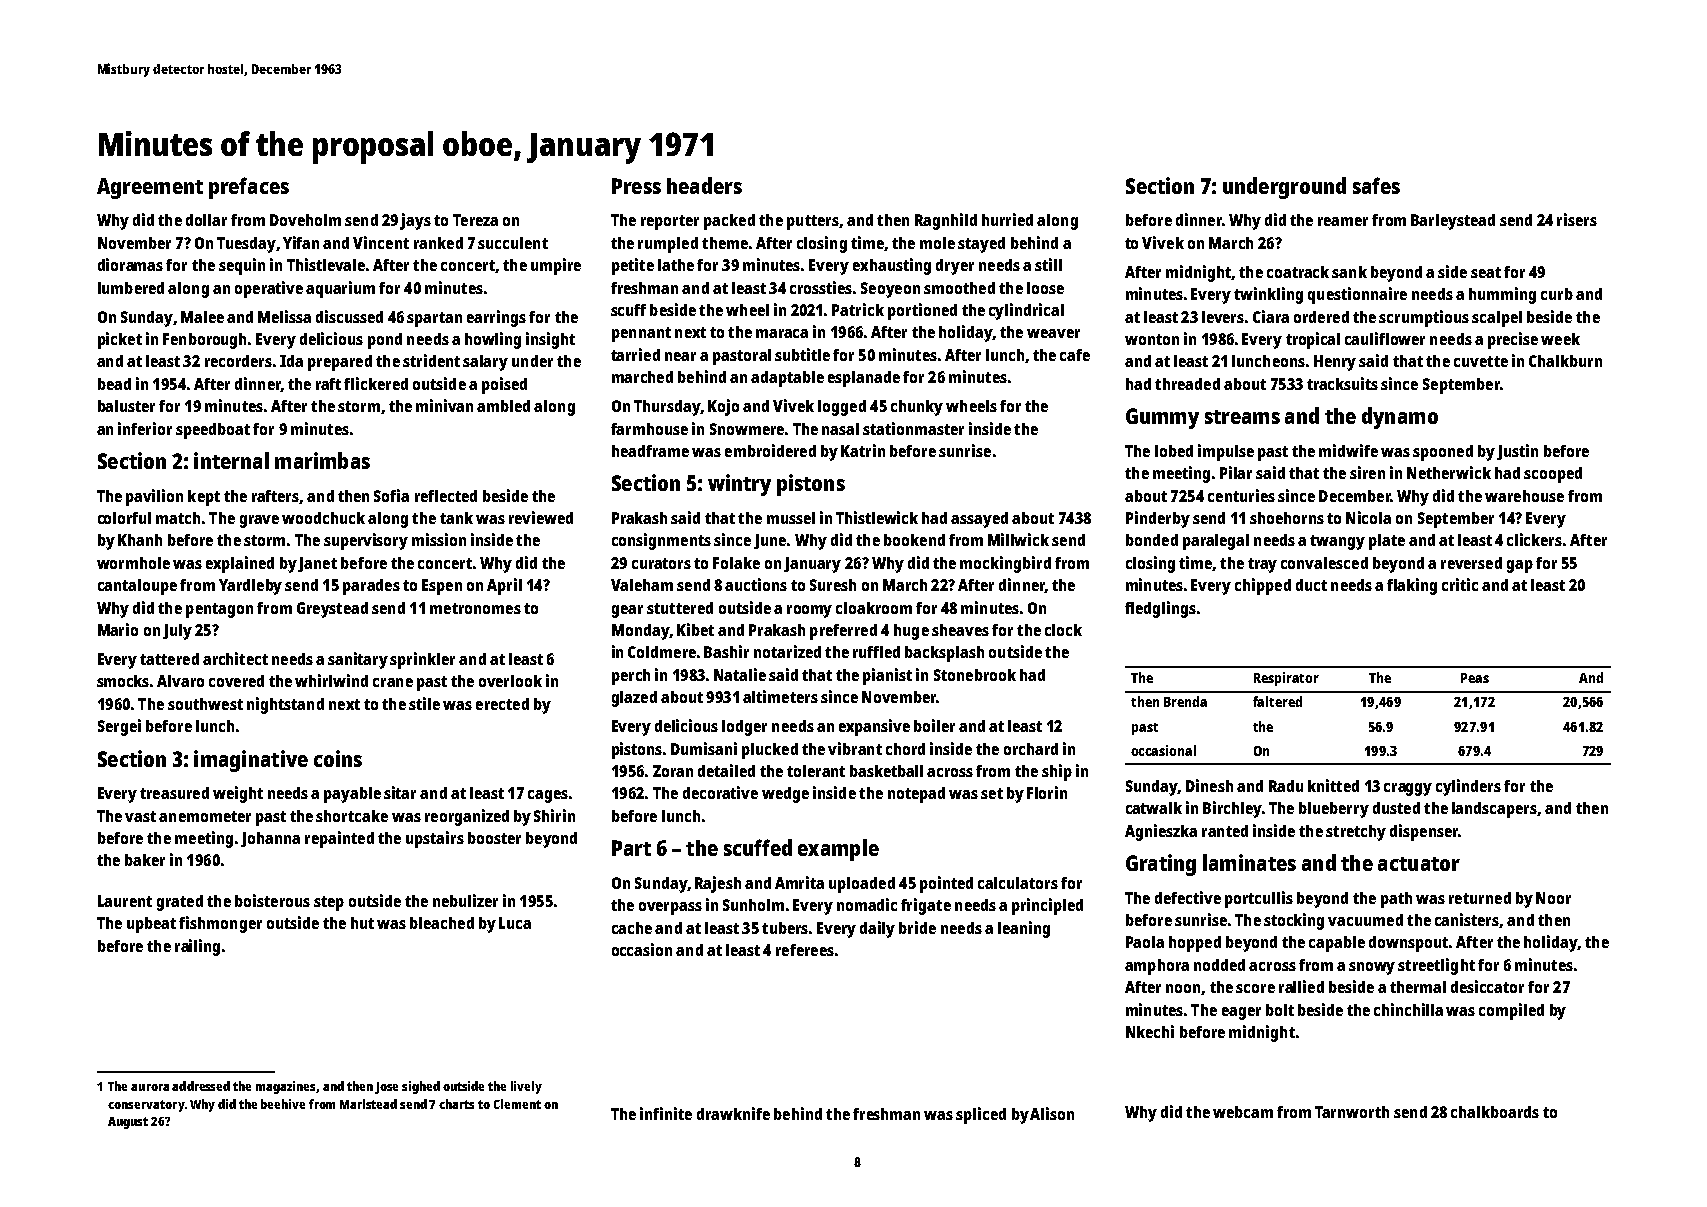 This image has width=1707, height=1207. I want to click on weaver, so click(1053, 333).
